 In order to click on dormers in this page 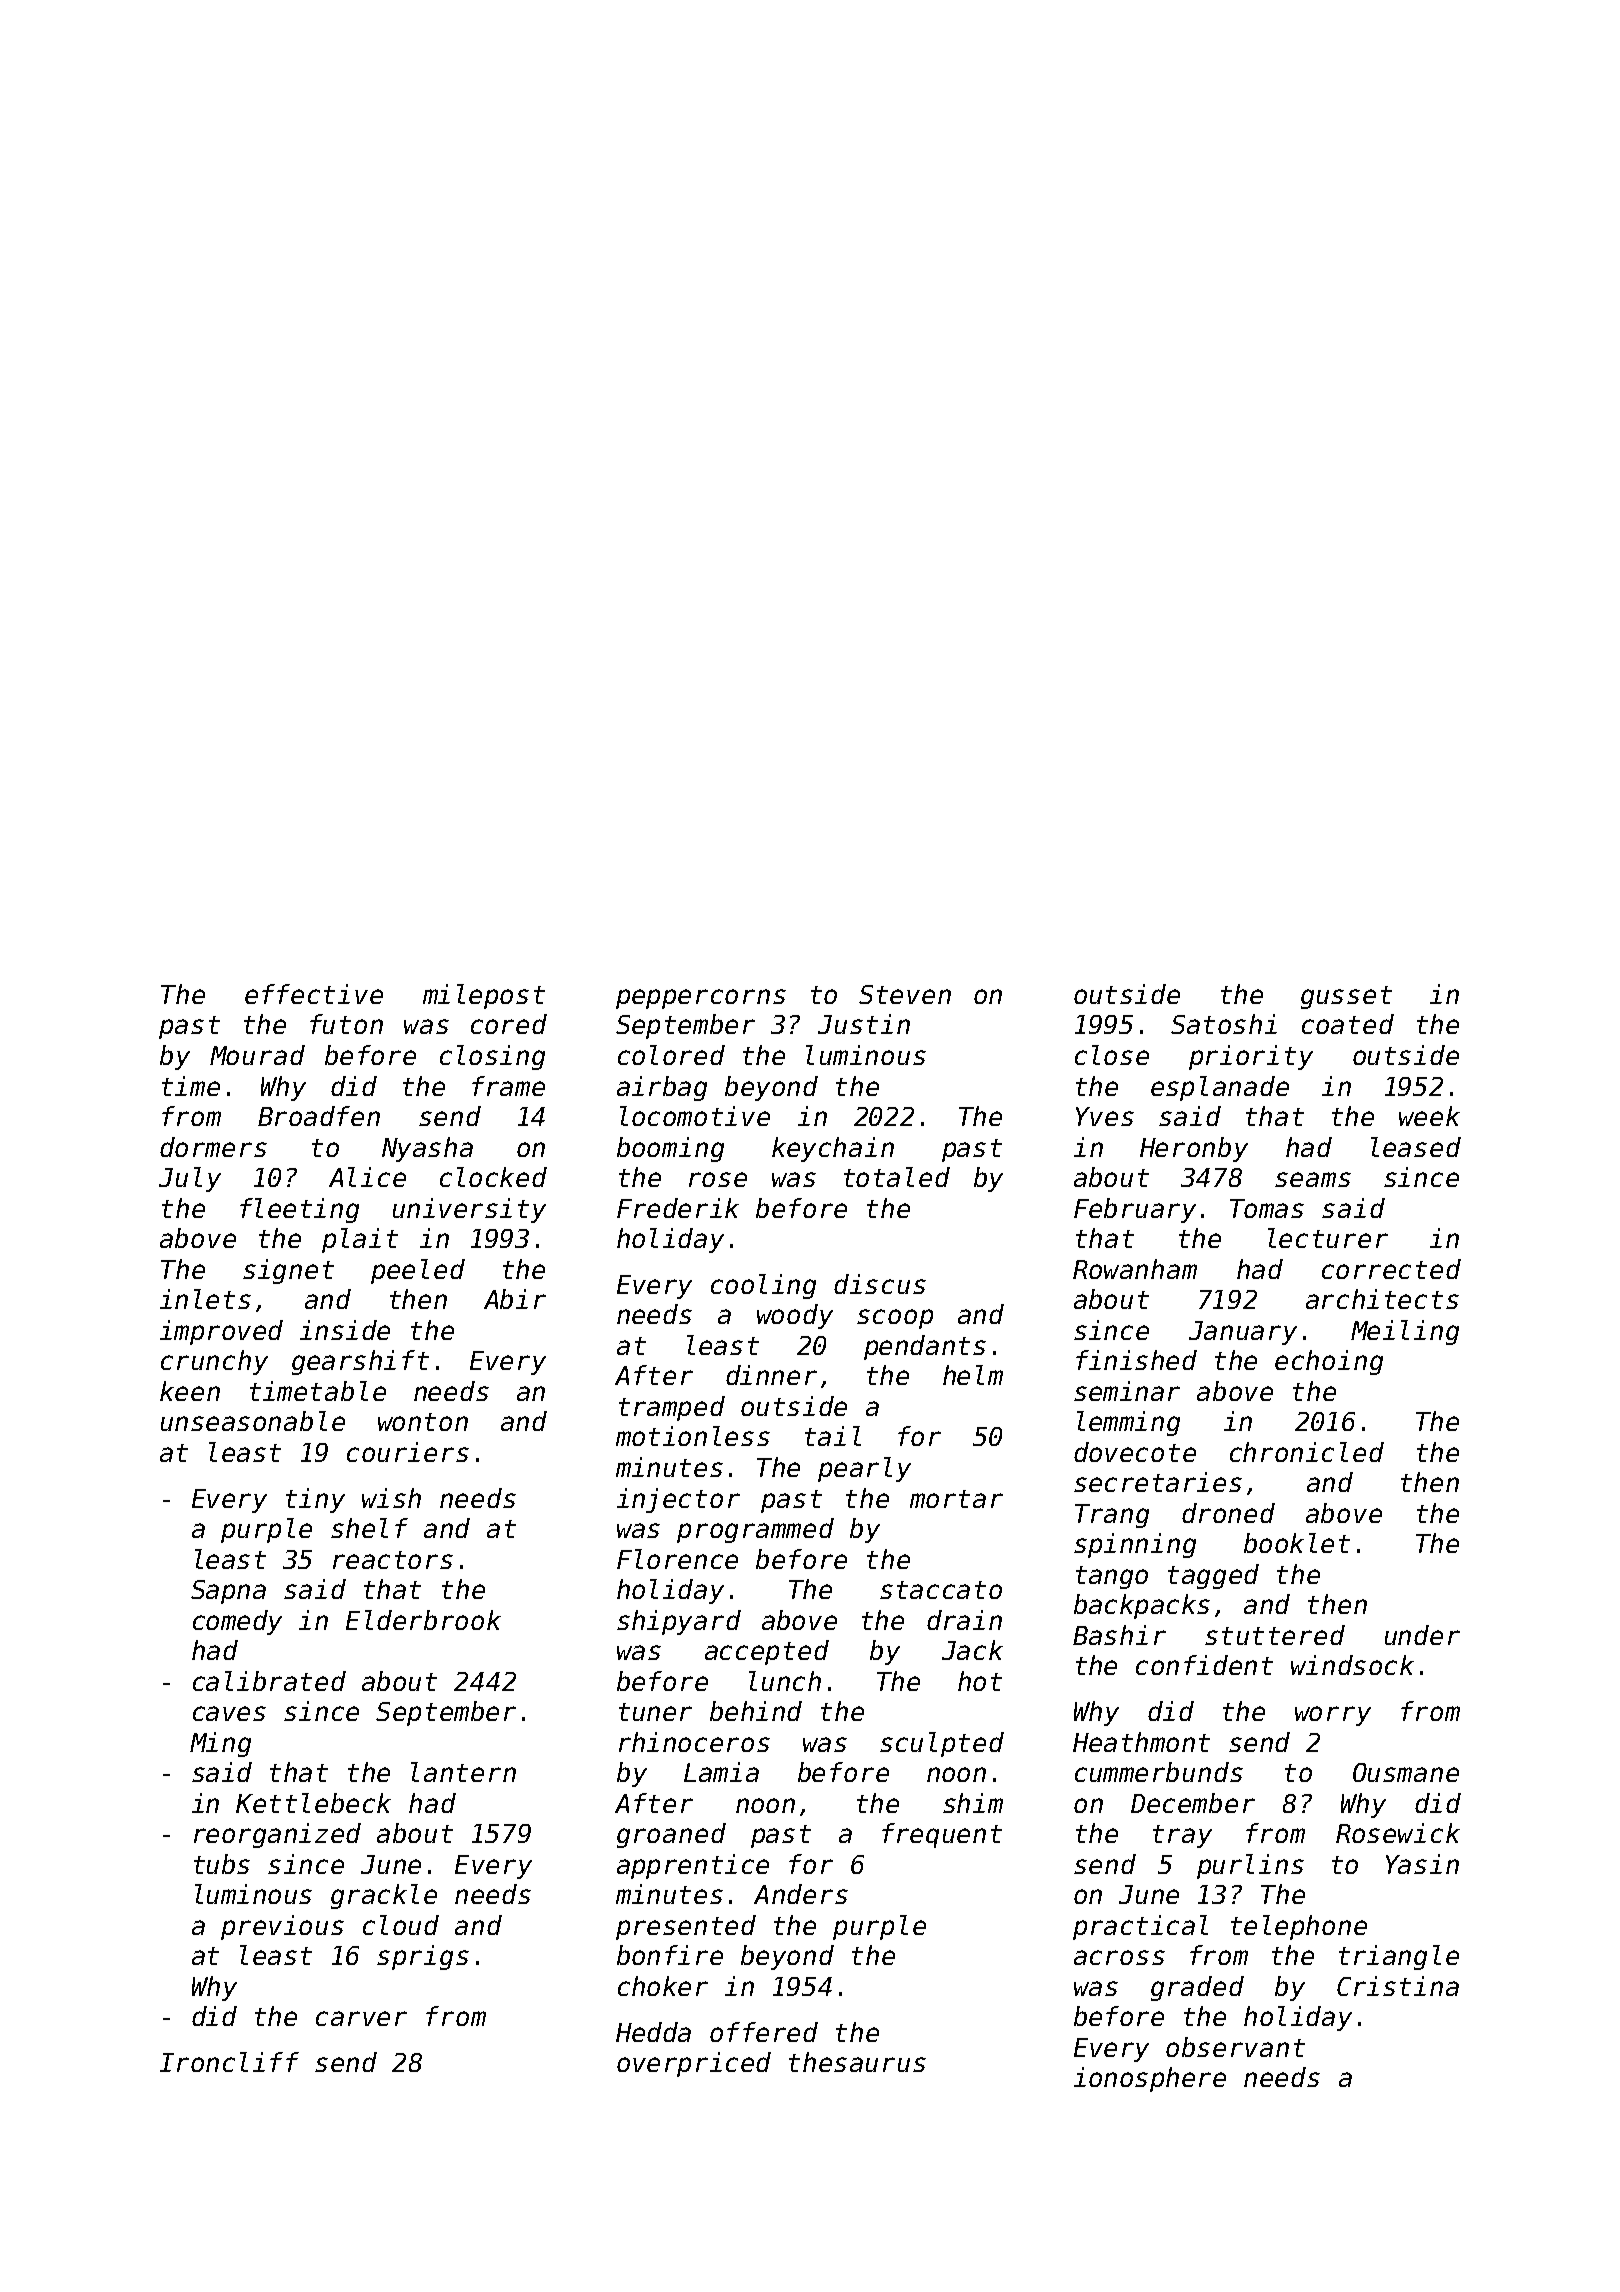, I will do `click(213, 1147)`.
